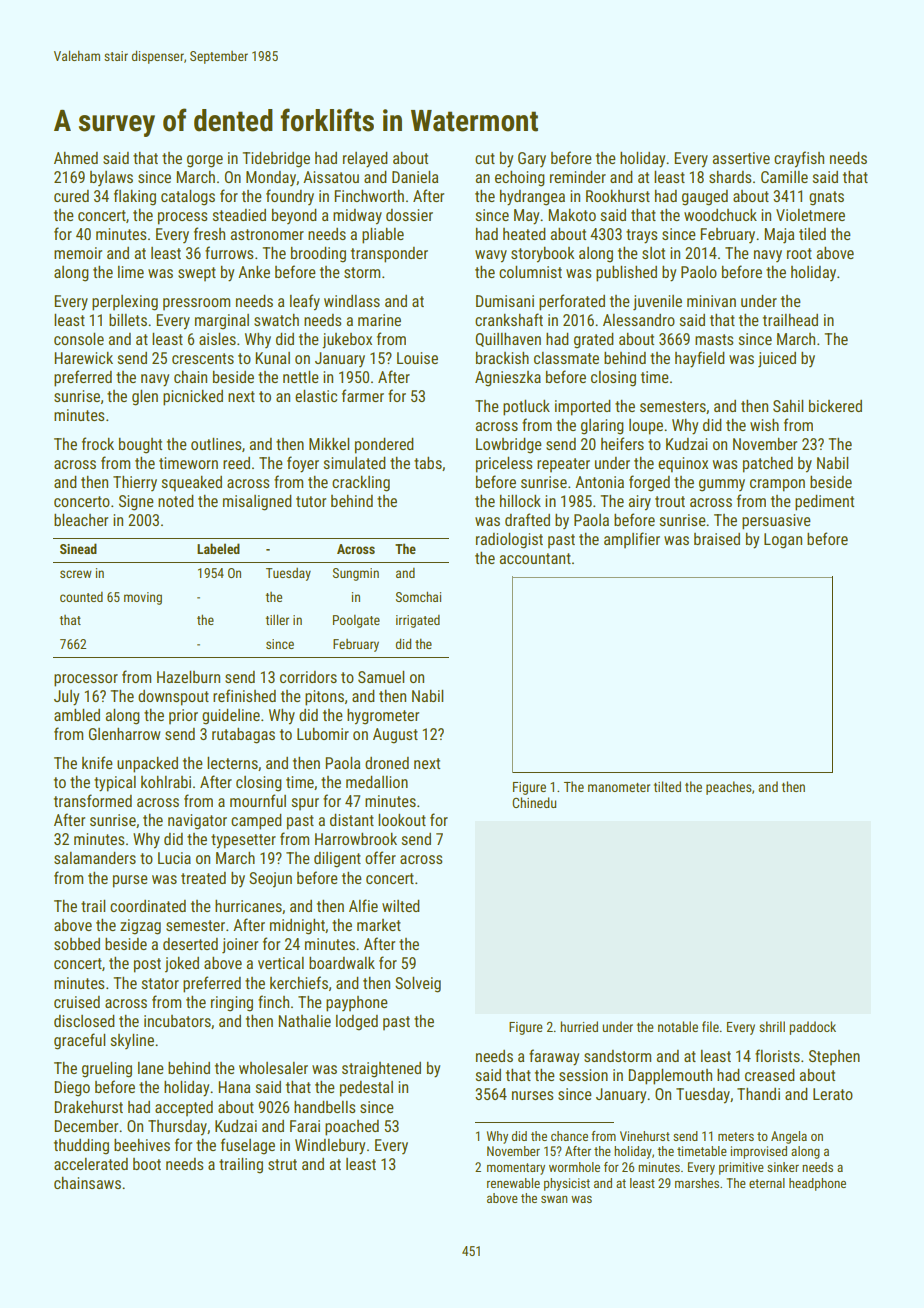 Image resolution: width=924 pixels, height=1308 pixels. I want to click on hurried, so click(579, 1026).
